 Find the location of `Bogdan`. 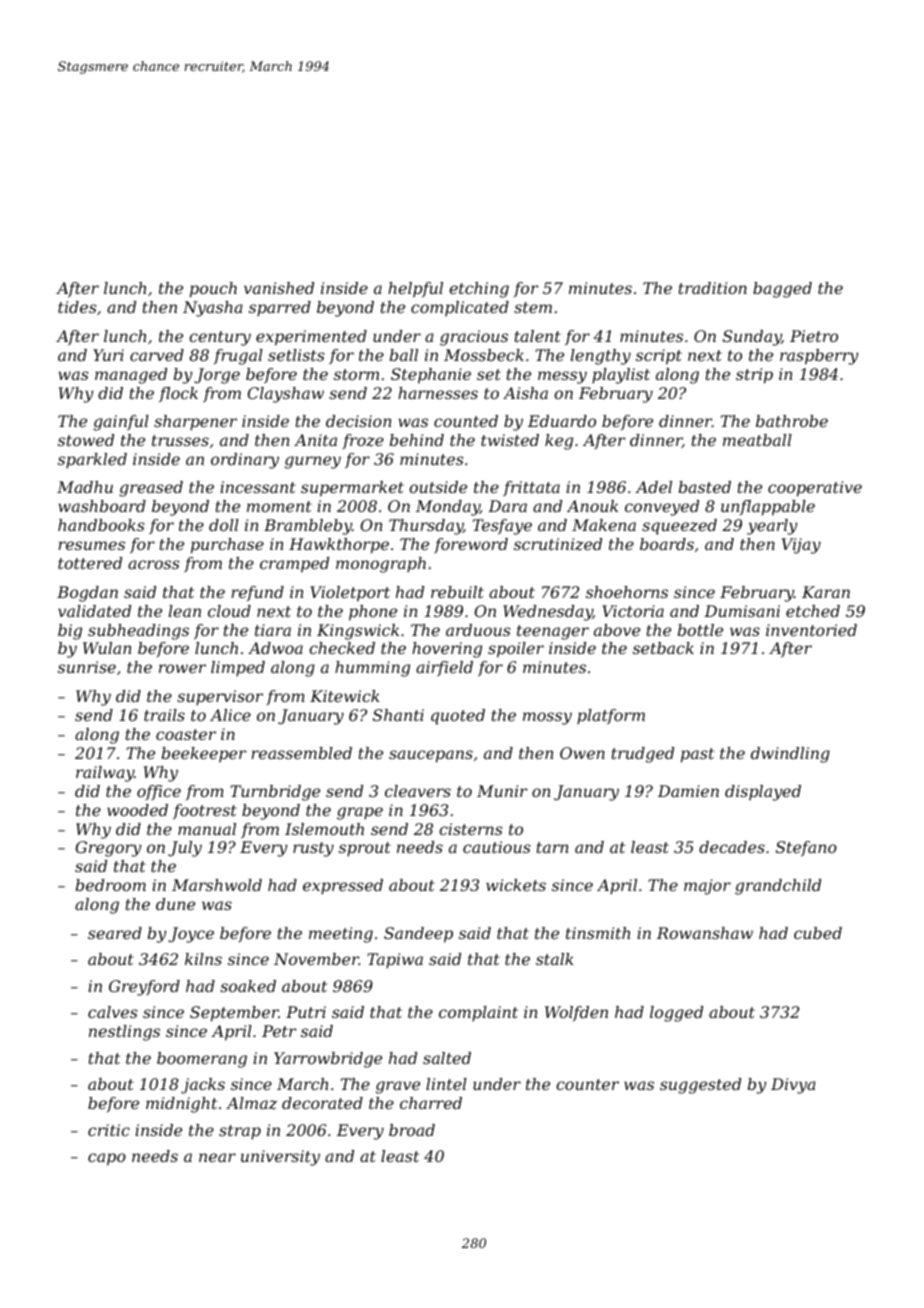

Bogdan is located at coordinates (87, 594).
